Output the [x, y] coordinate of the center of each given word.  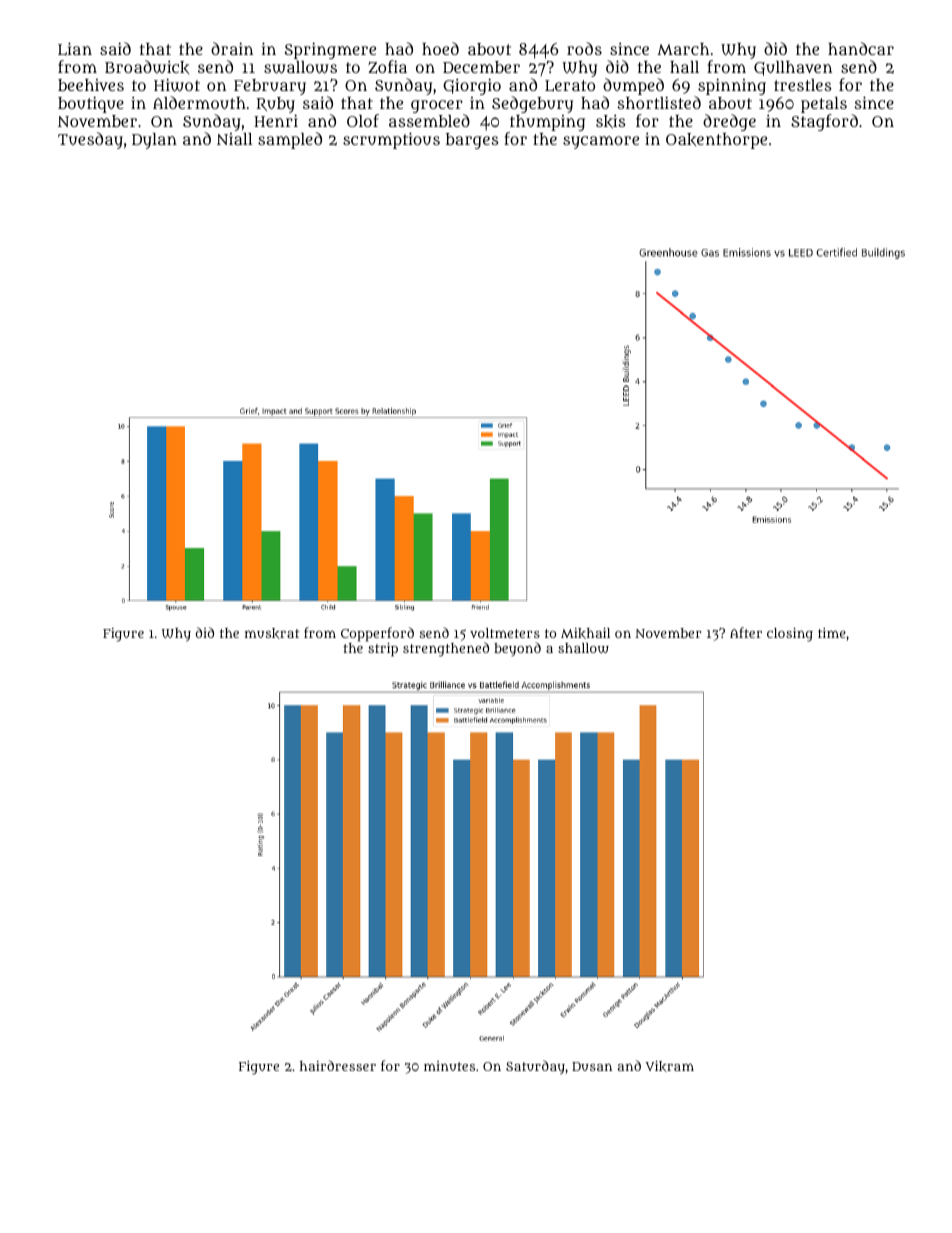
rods [584, 48]
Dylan [154, 141]
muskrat [272, 633]
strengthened [446, 649]
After [746, 632]
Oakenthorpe [716, 141]
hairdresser [338, 1065]
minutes [449, 1066]
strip [383, 650]
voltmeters [505, 633]
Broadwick [147, 67]
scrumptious [391, 140]
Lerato [570, 86]
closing [790, 635]
